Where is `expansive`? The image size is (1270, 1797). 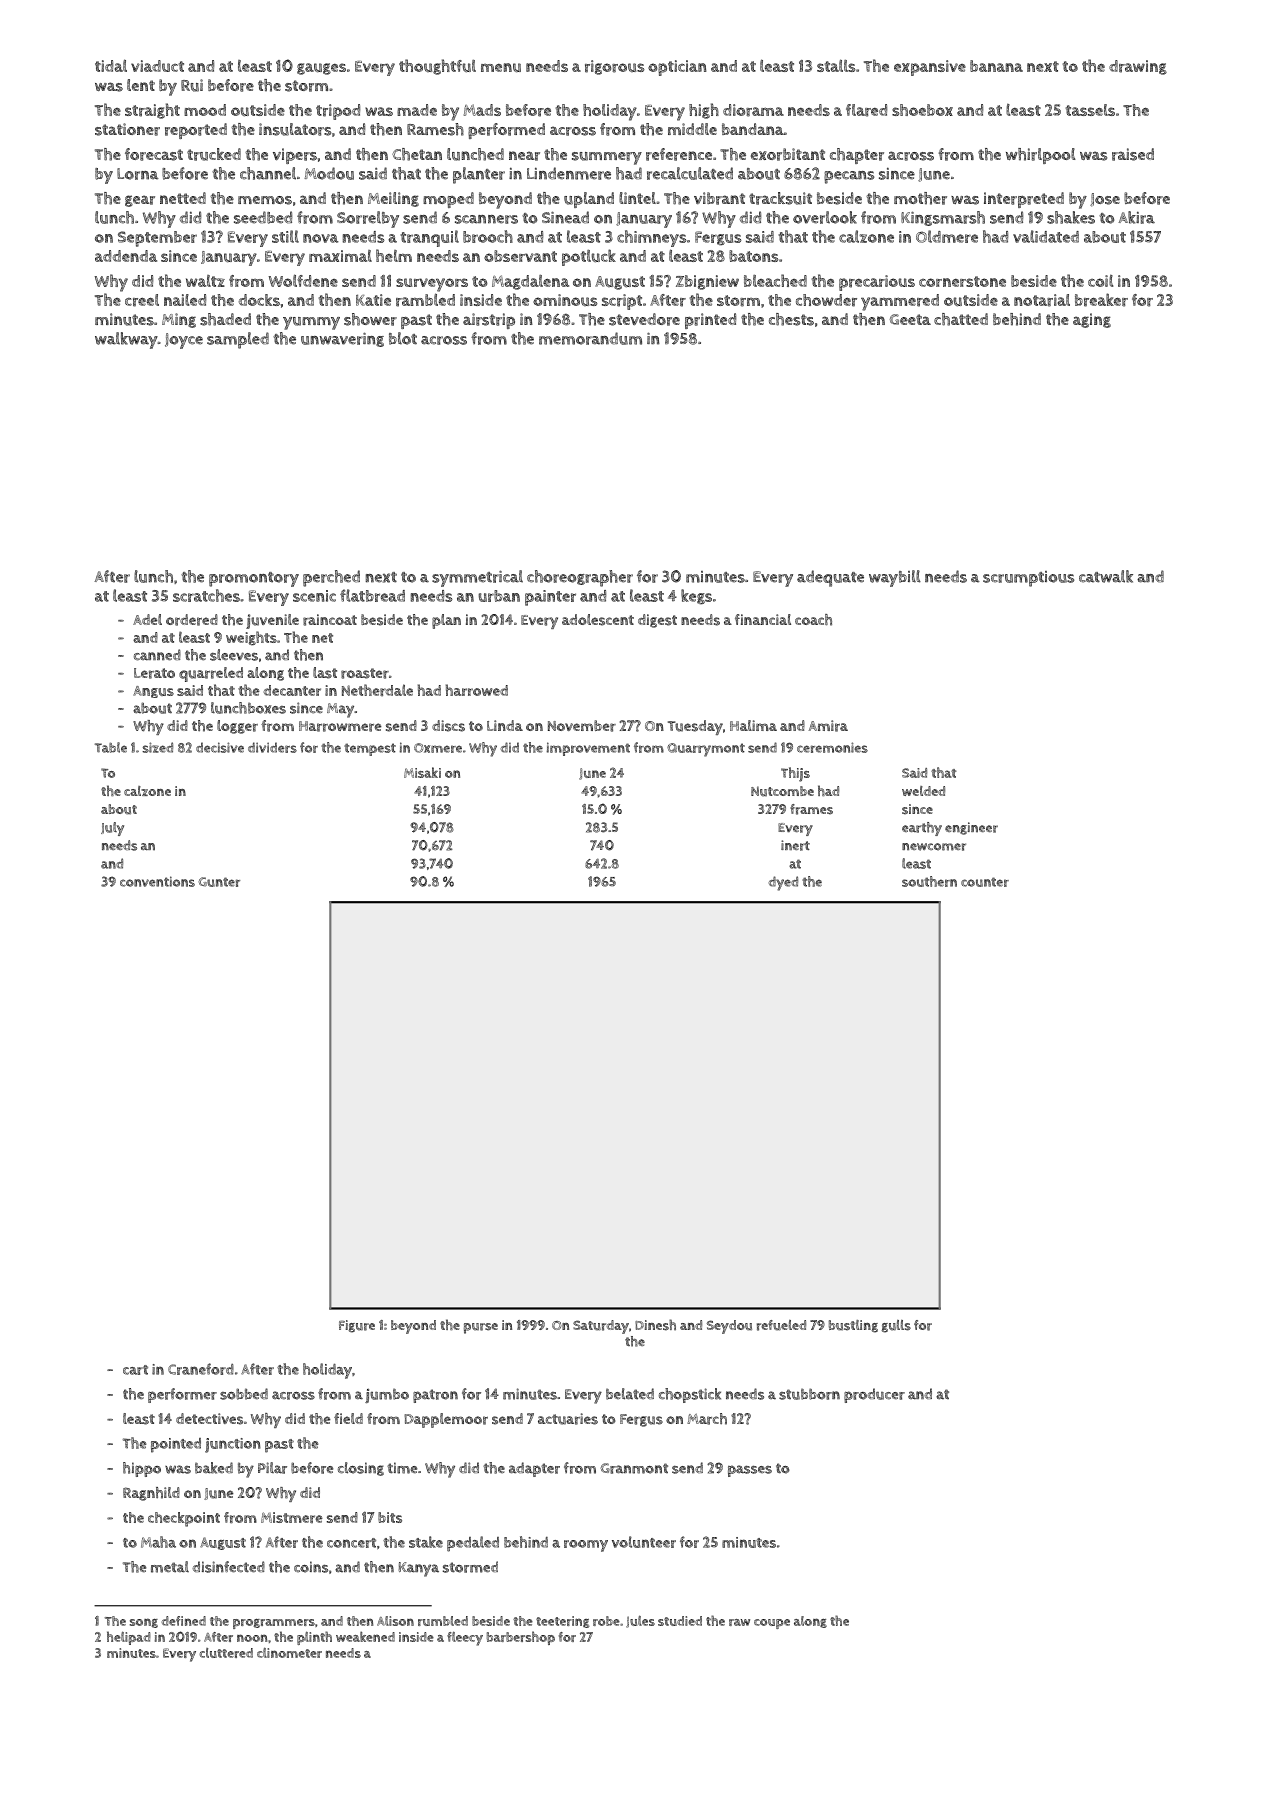 expansive is located at coordinates (930, 68).
